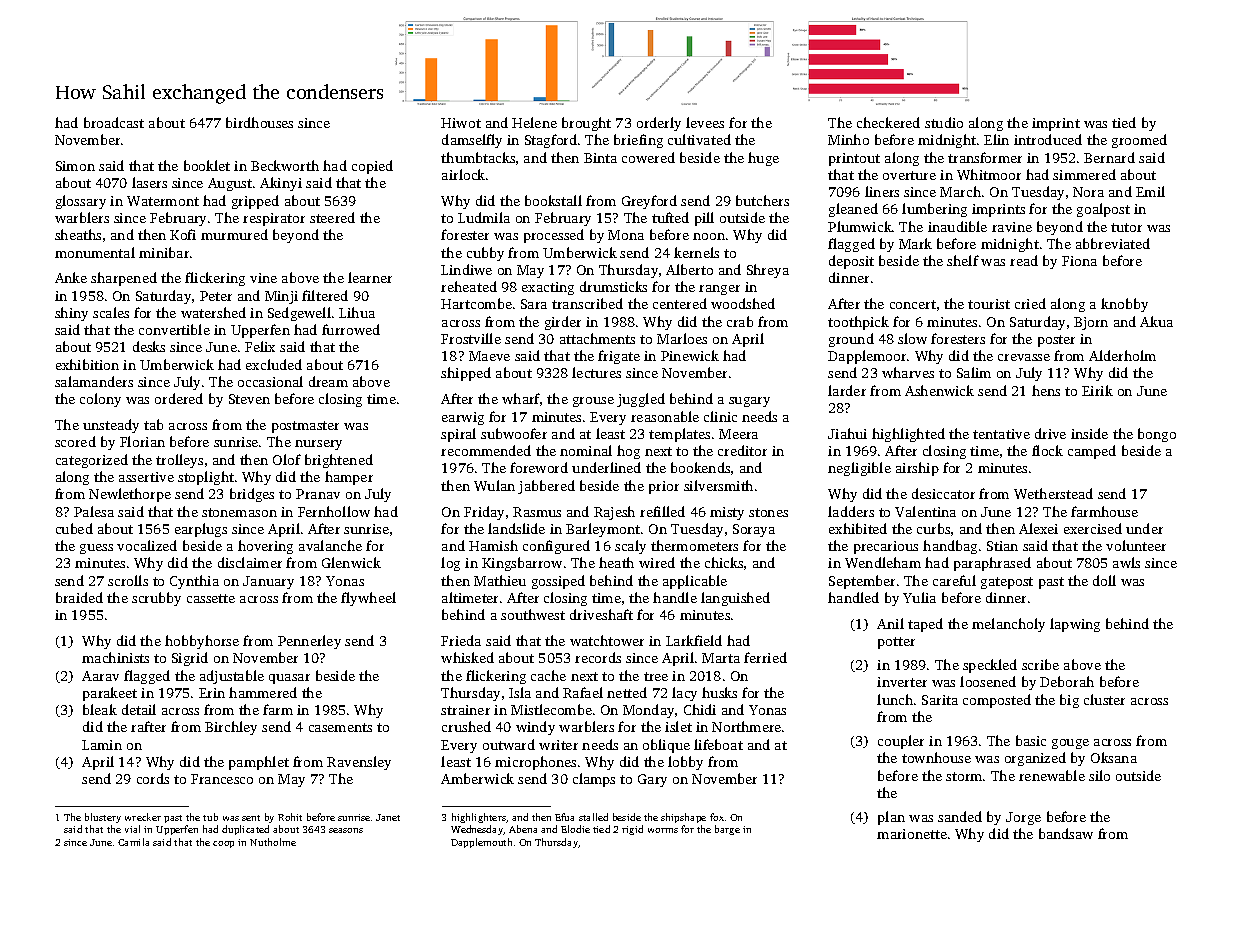  I want to click on subwoofer, so click(514, 433).
